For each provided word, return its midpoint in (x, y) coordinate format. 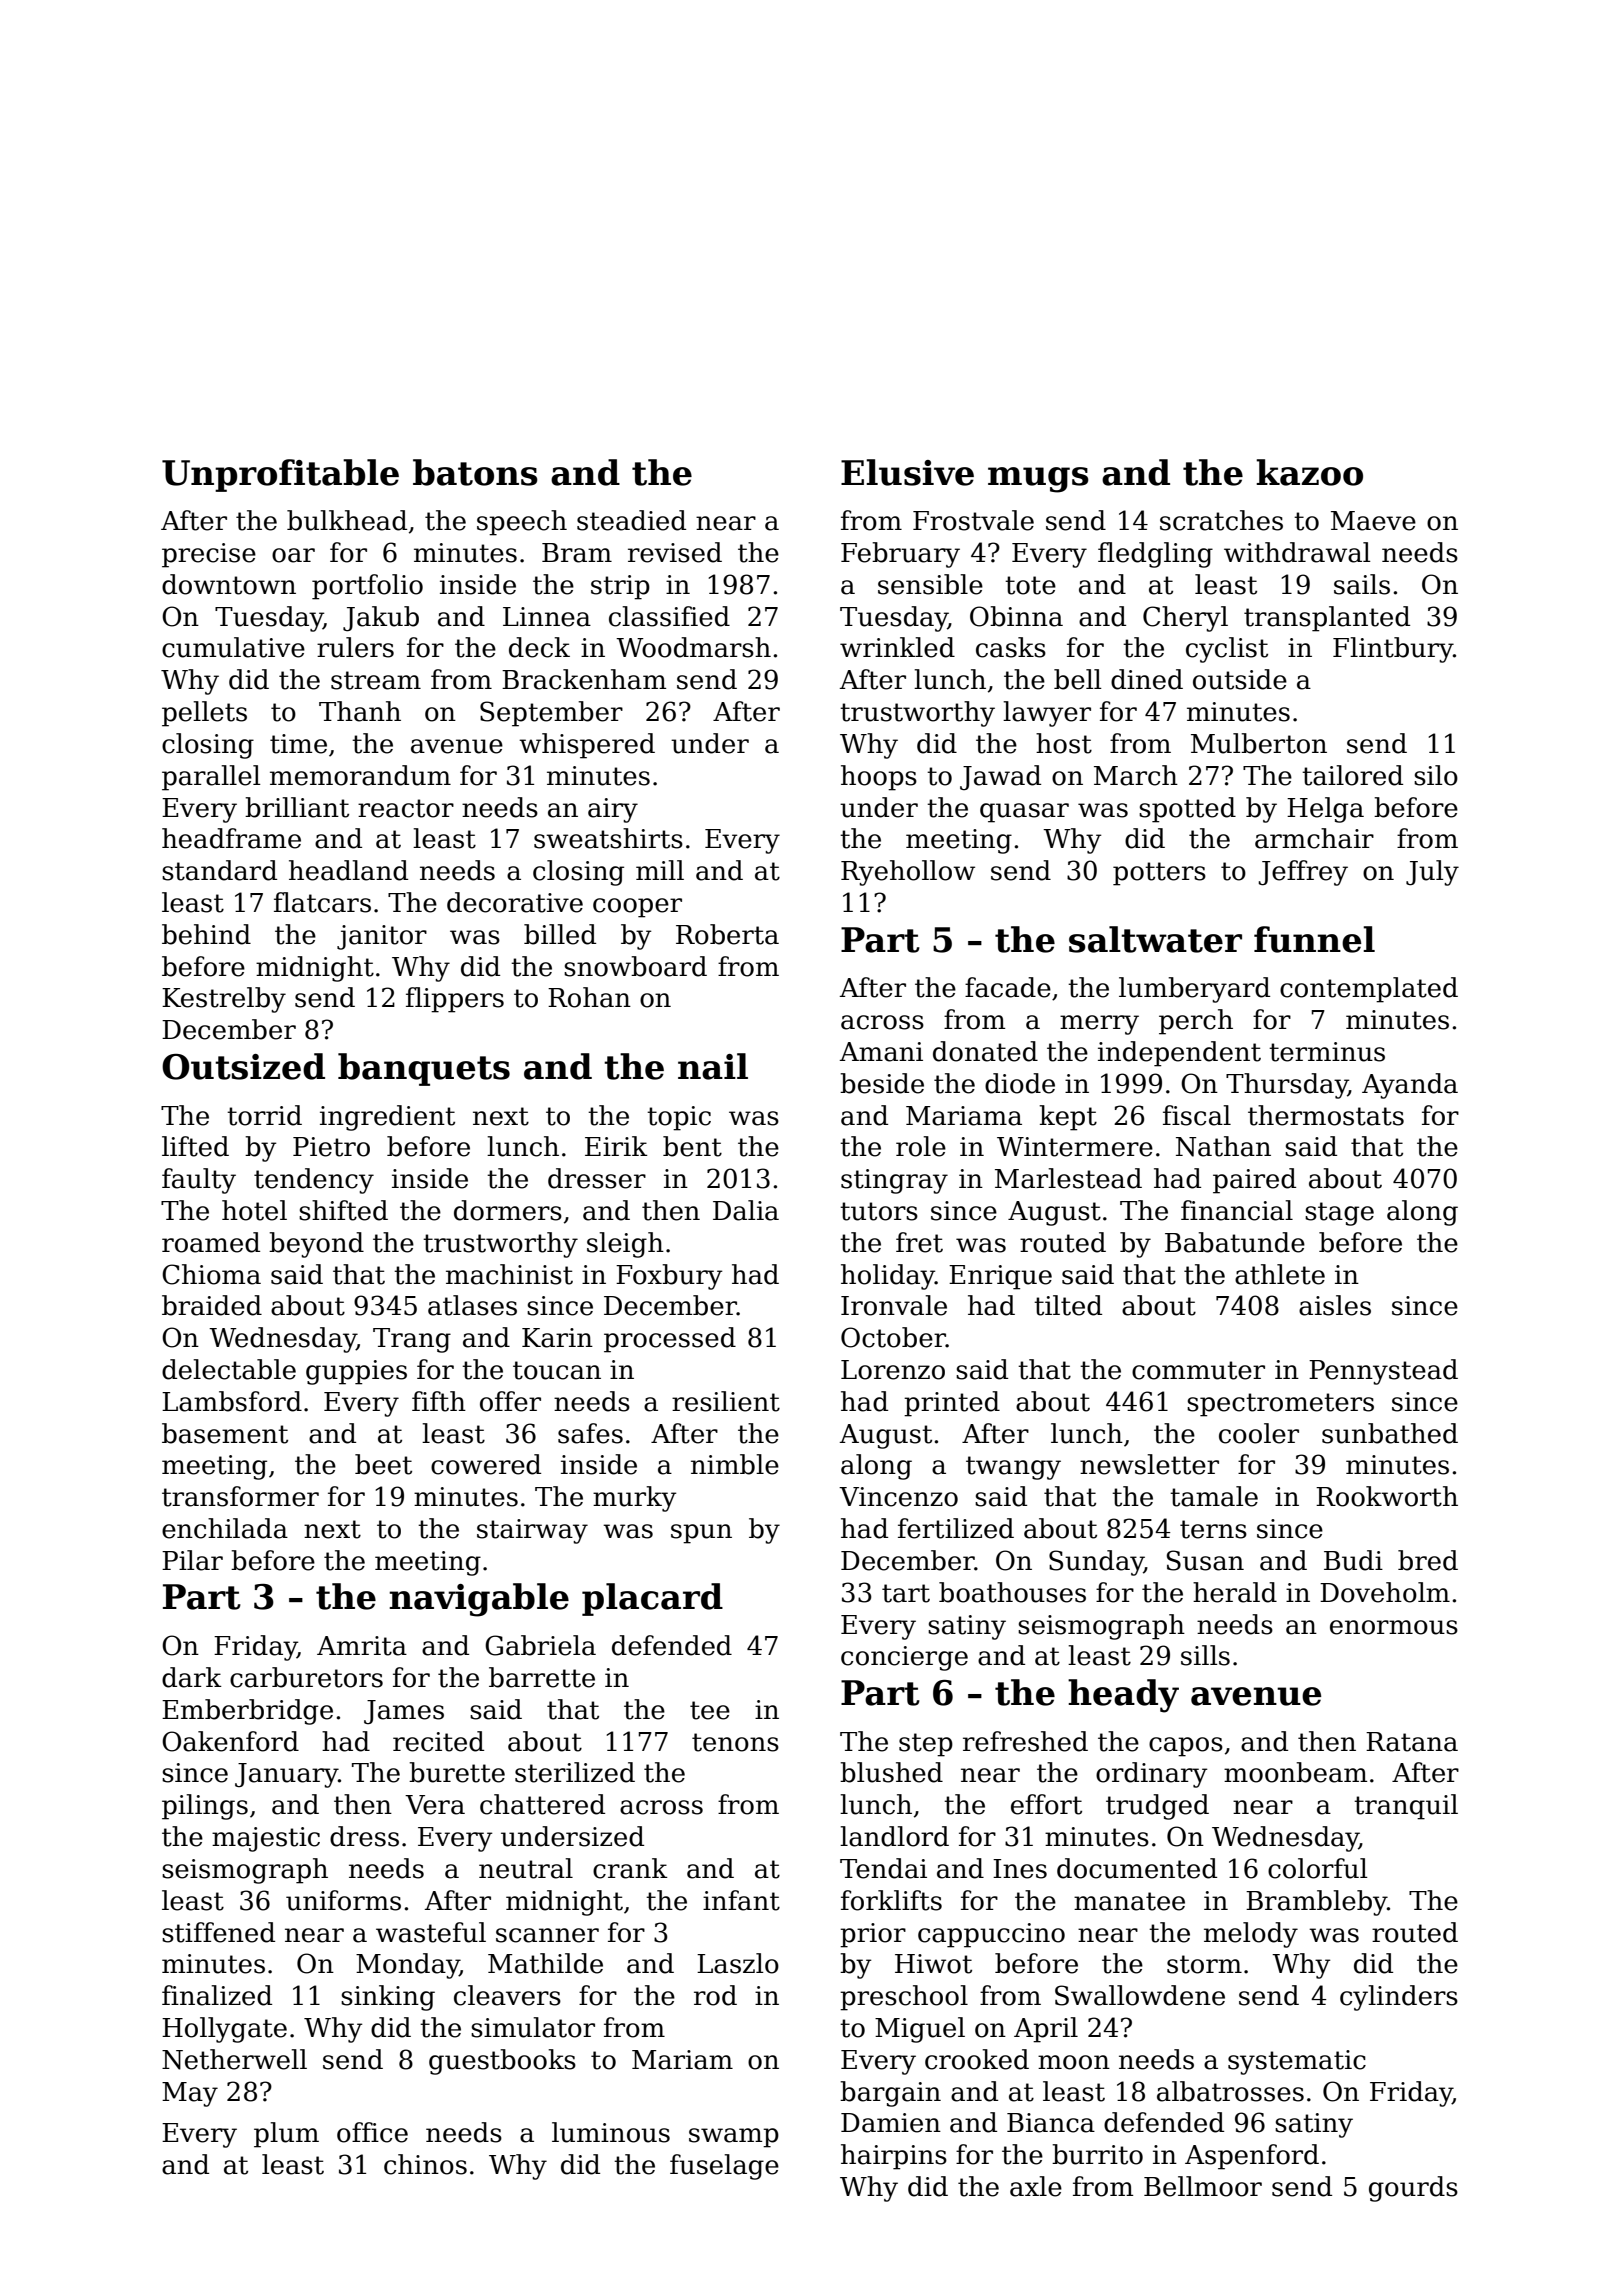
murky (634, 1499)
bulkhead (347, 520)
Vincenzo (898, 1497)
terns (1213, 1529)
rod (715, 1995)
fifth (439, 1401)
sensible (930, 584)
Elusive (907, 472)
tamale (1214, 1496)
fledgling (1155, 555)
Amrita (362, 1646)
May (190, 2094)
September (551, 714)
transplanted (1327, 619)
